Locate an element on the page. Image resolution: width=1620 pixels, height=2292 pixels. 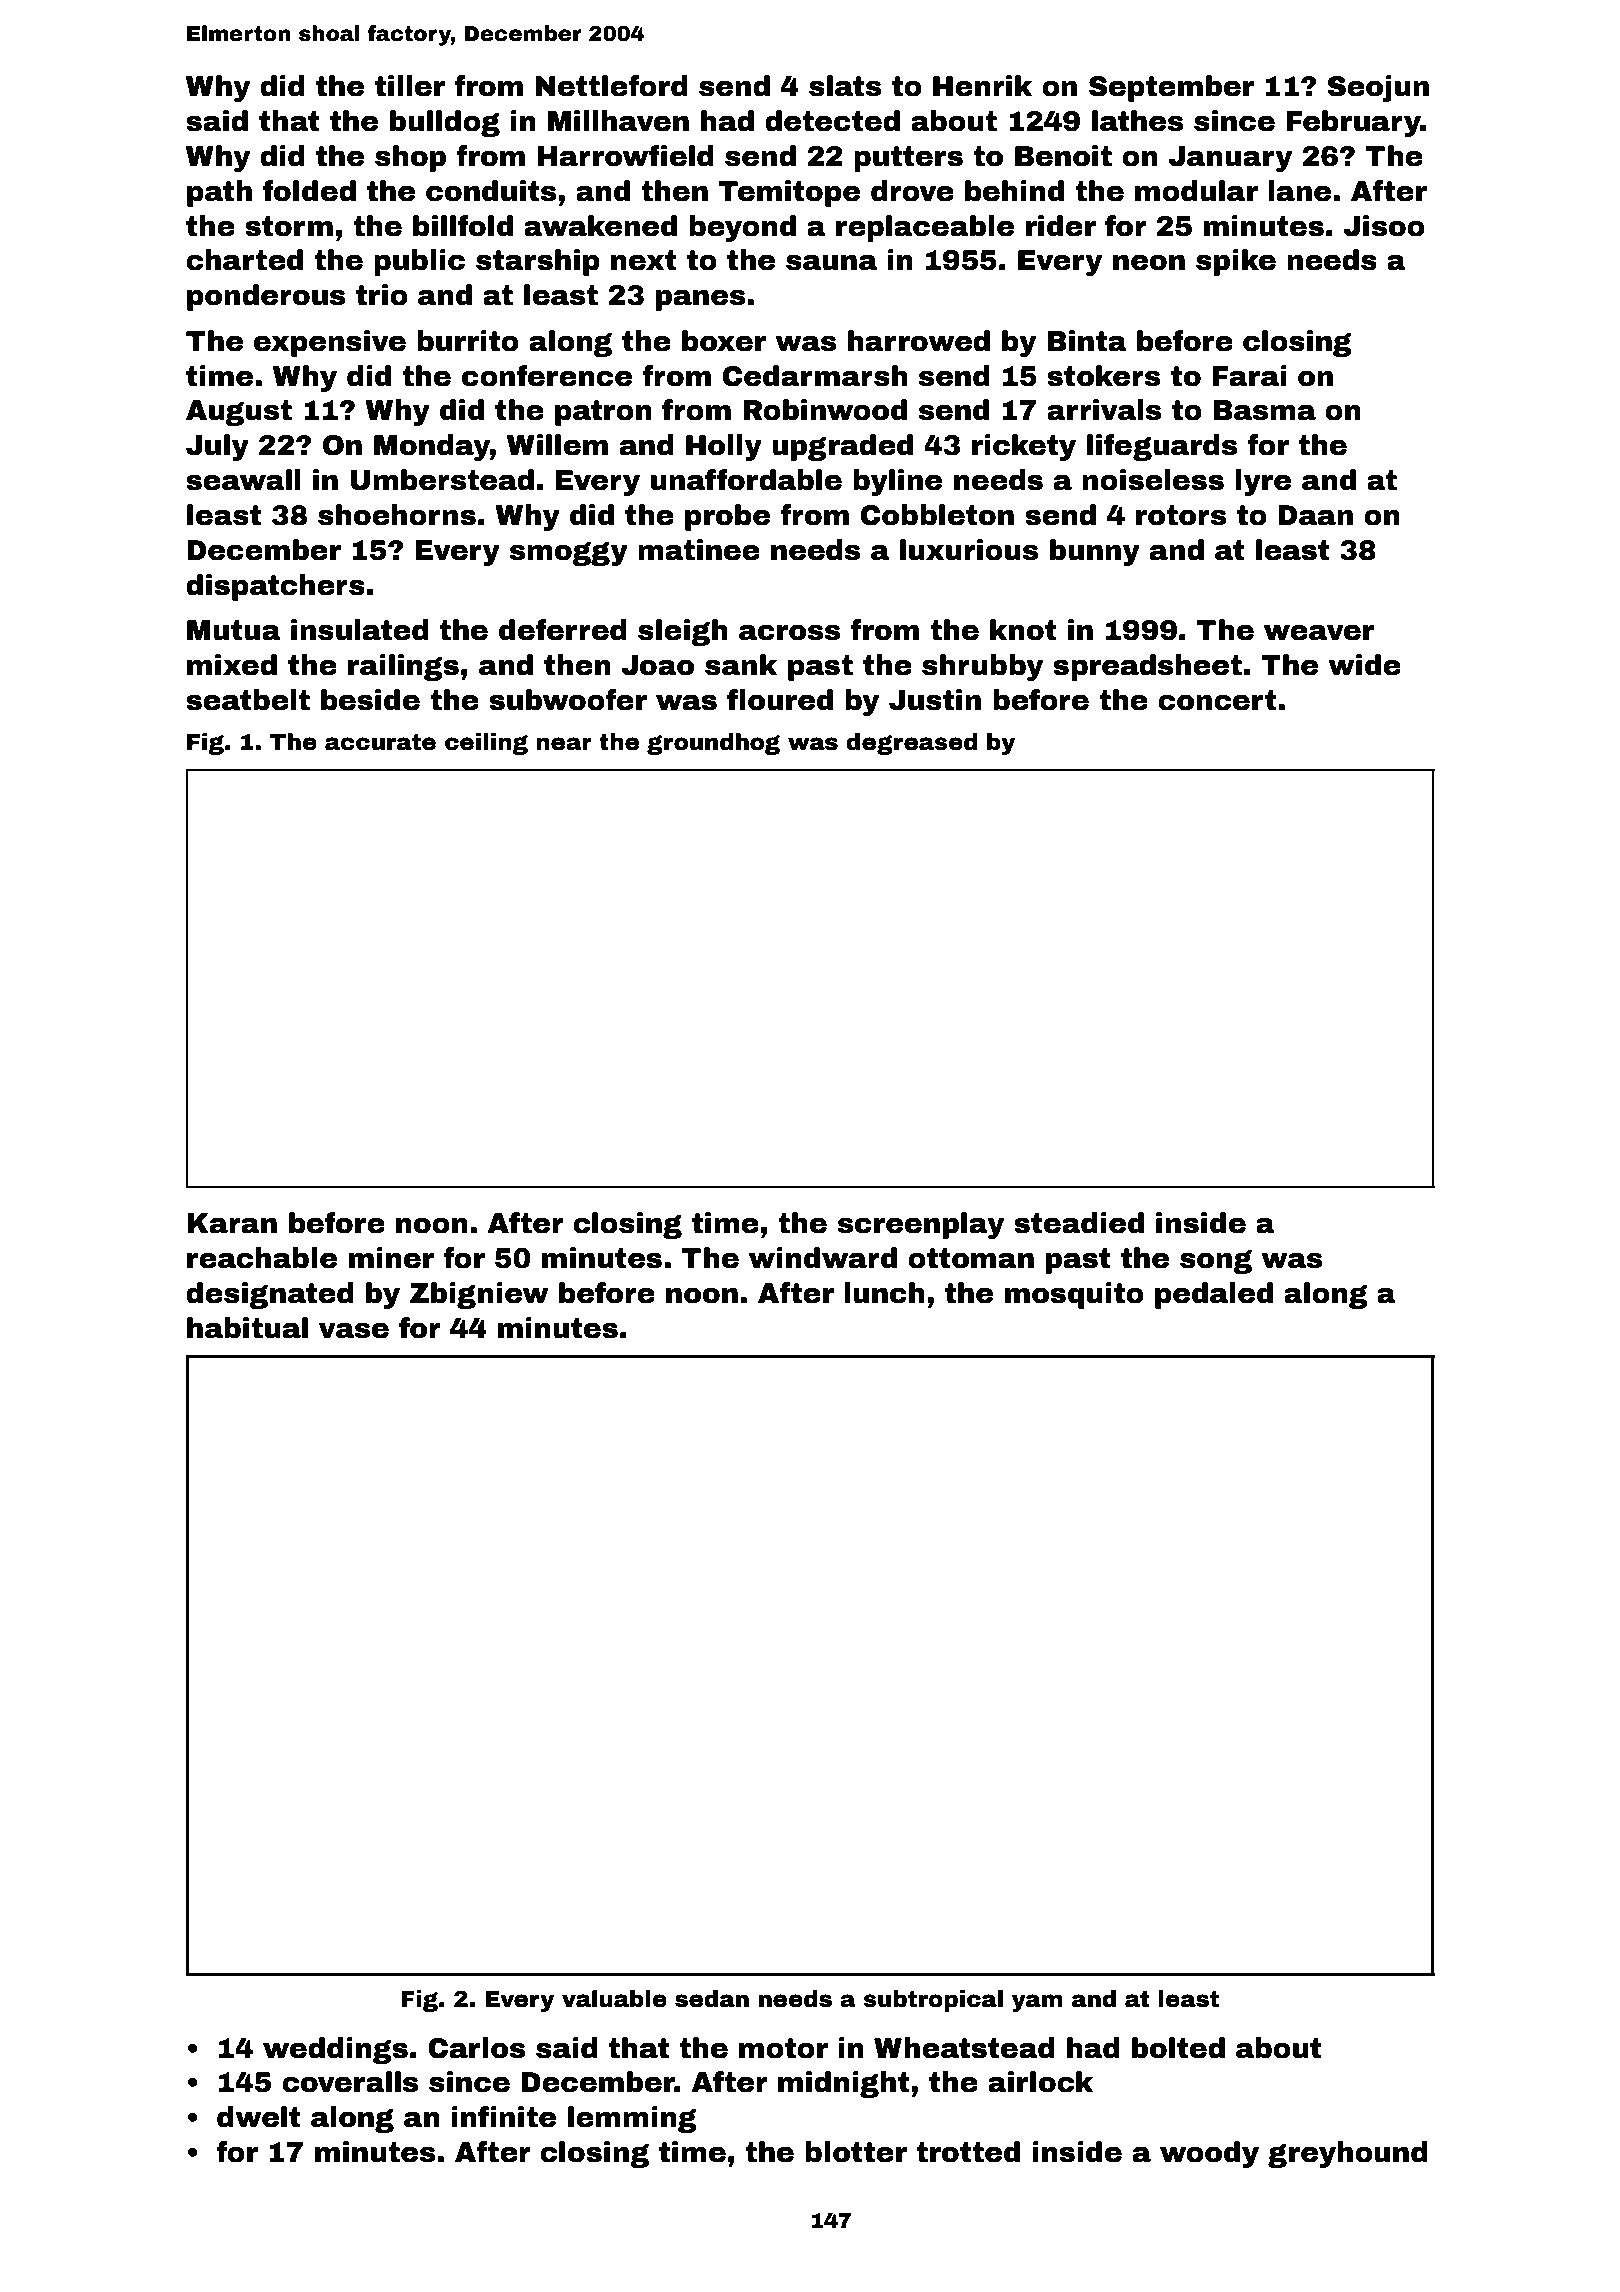
wide is located at coordinates (1364, 665).
